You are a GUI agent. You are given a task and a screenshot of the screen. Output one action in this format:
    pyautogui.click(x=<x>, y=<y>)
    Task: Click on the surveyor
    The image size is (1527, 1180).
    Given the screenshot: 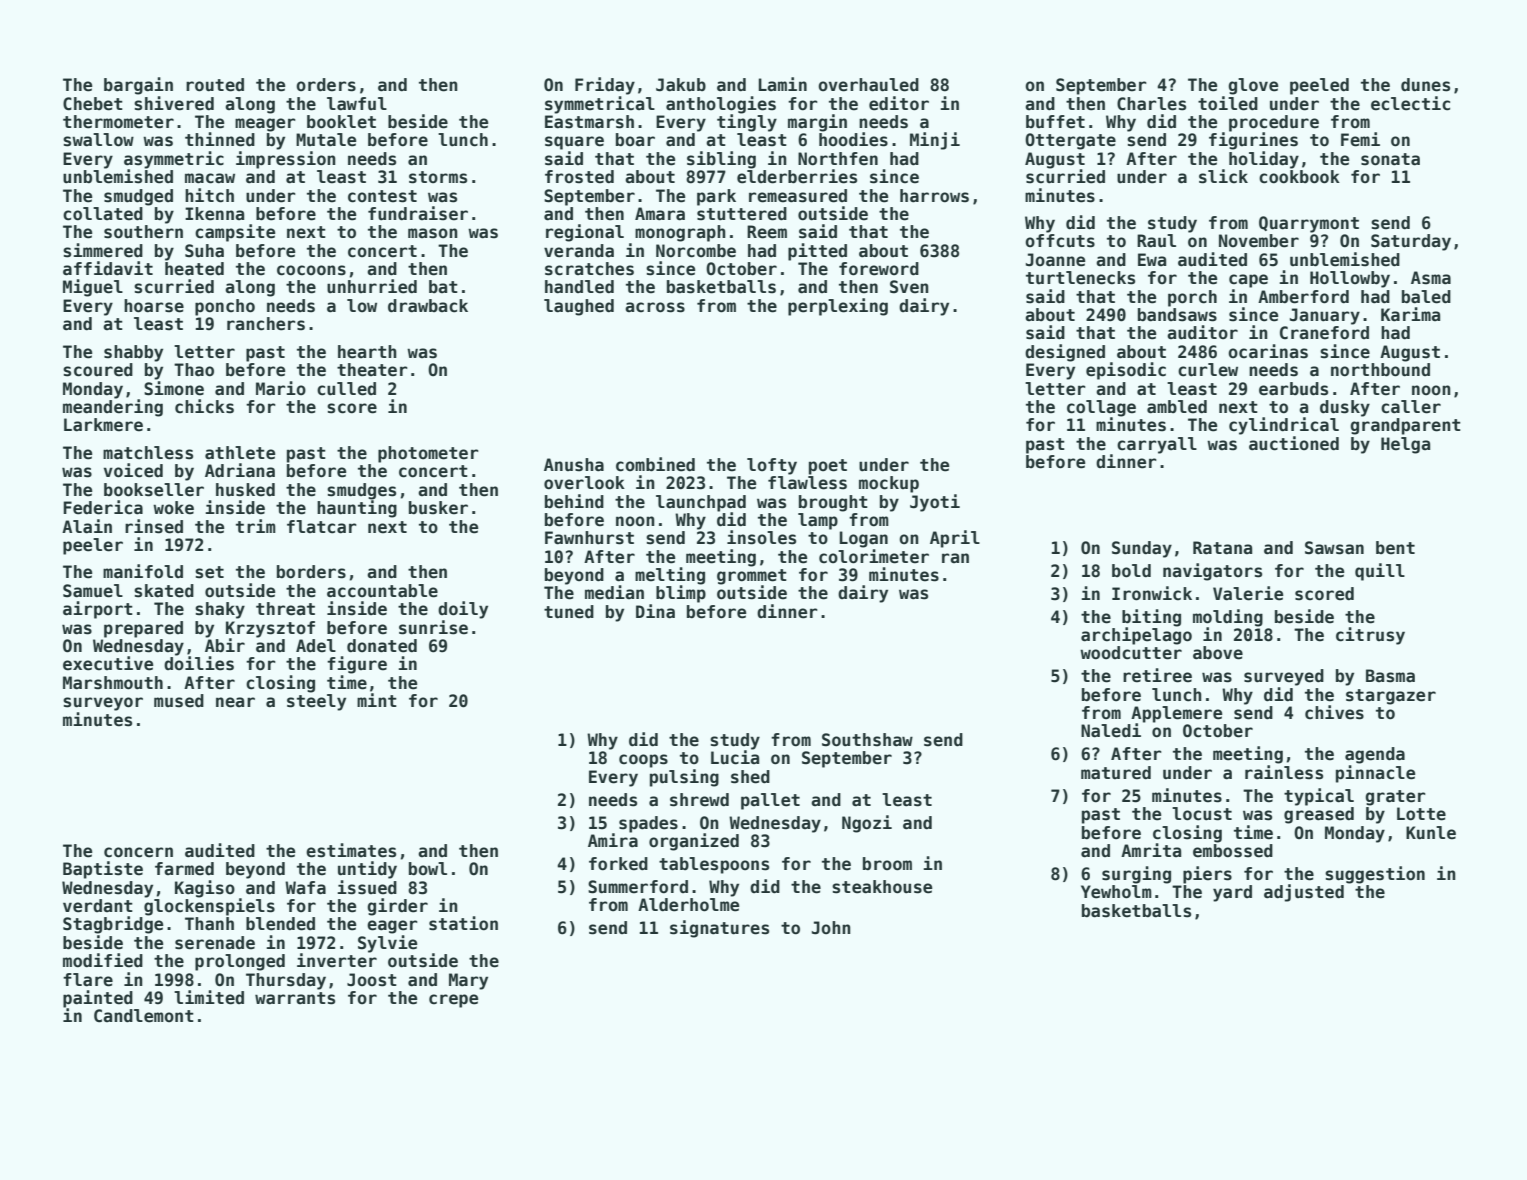 What is the action you would take?
    pyautogui.click(x=103, y=704)
